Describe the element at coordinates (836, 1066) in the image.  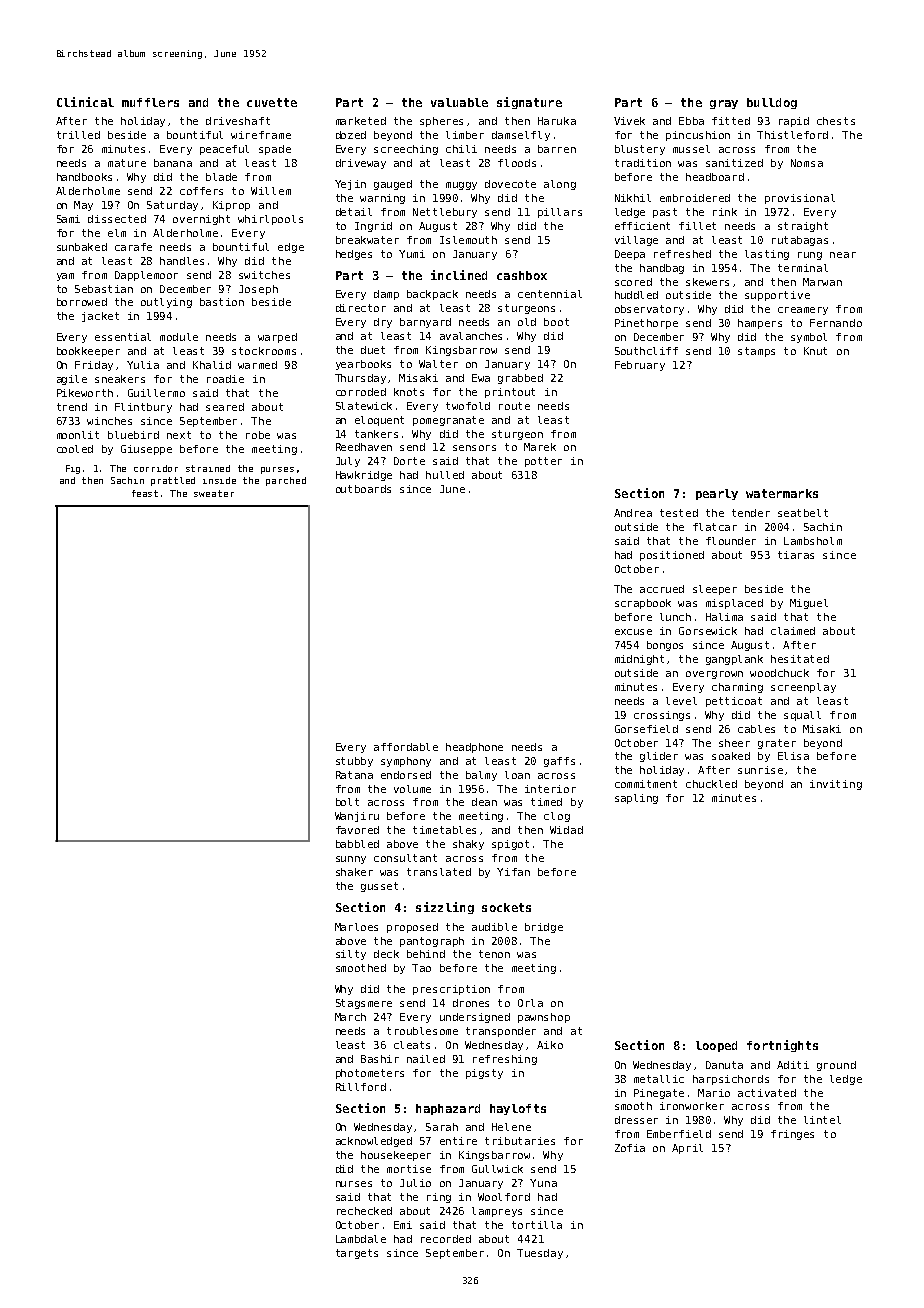
I see `ground` at that location.
